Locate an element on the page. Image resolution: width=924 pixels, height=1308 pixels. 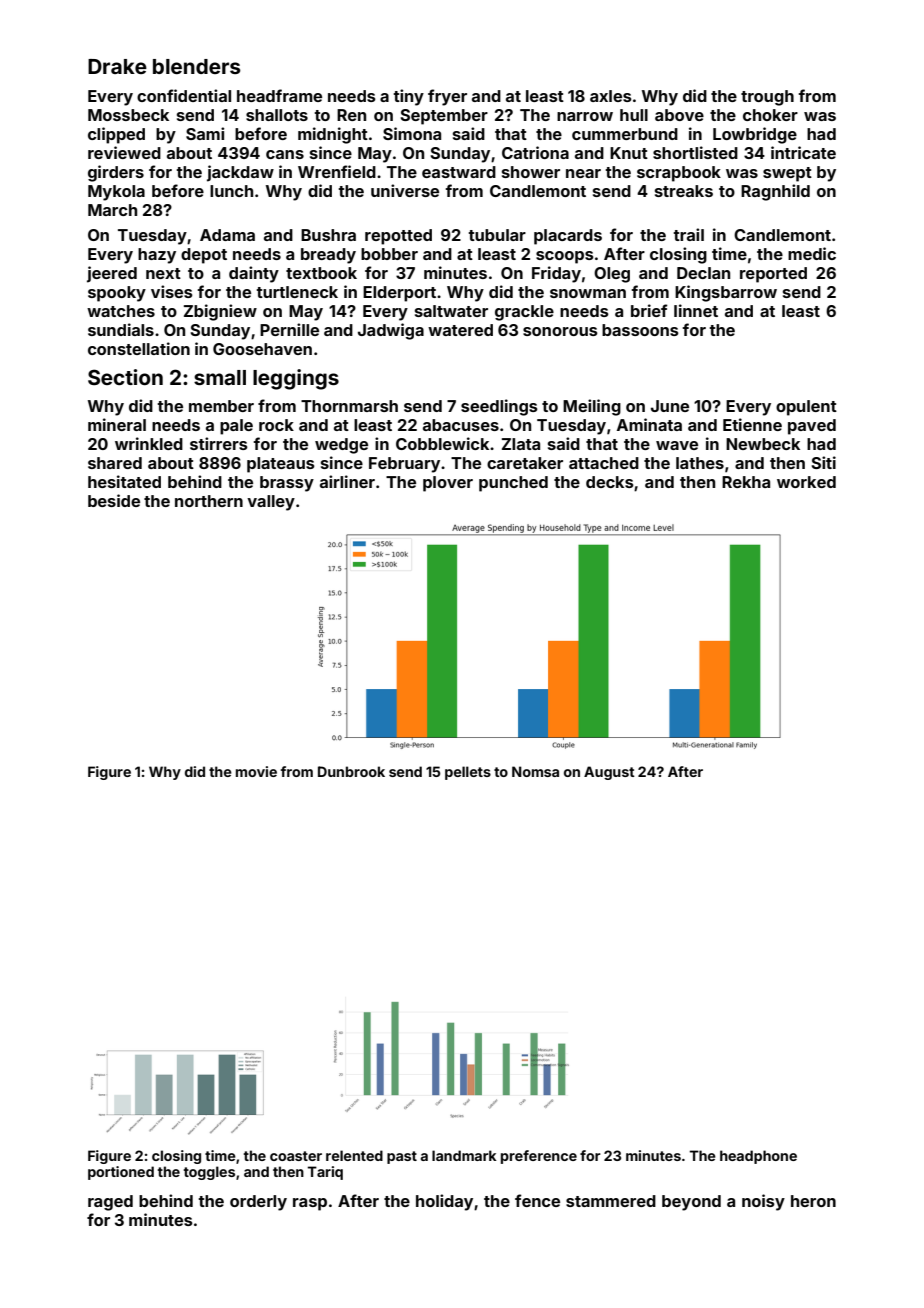
girders is located at coordinates (116, 173).
